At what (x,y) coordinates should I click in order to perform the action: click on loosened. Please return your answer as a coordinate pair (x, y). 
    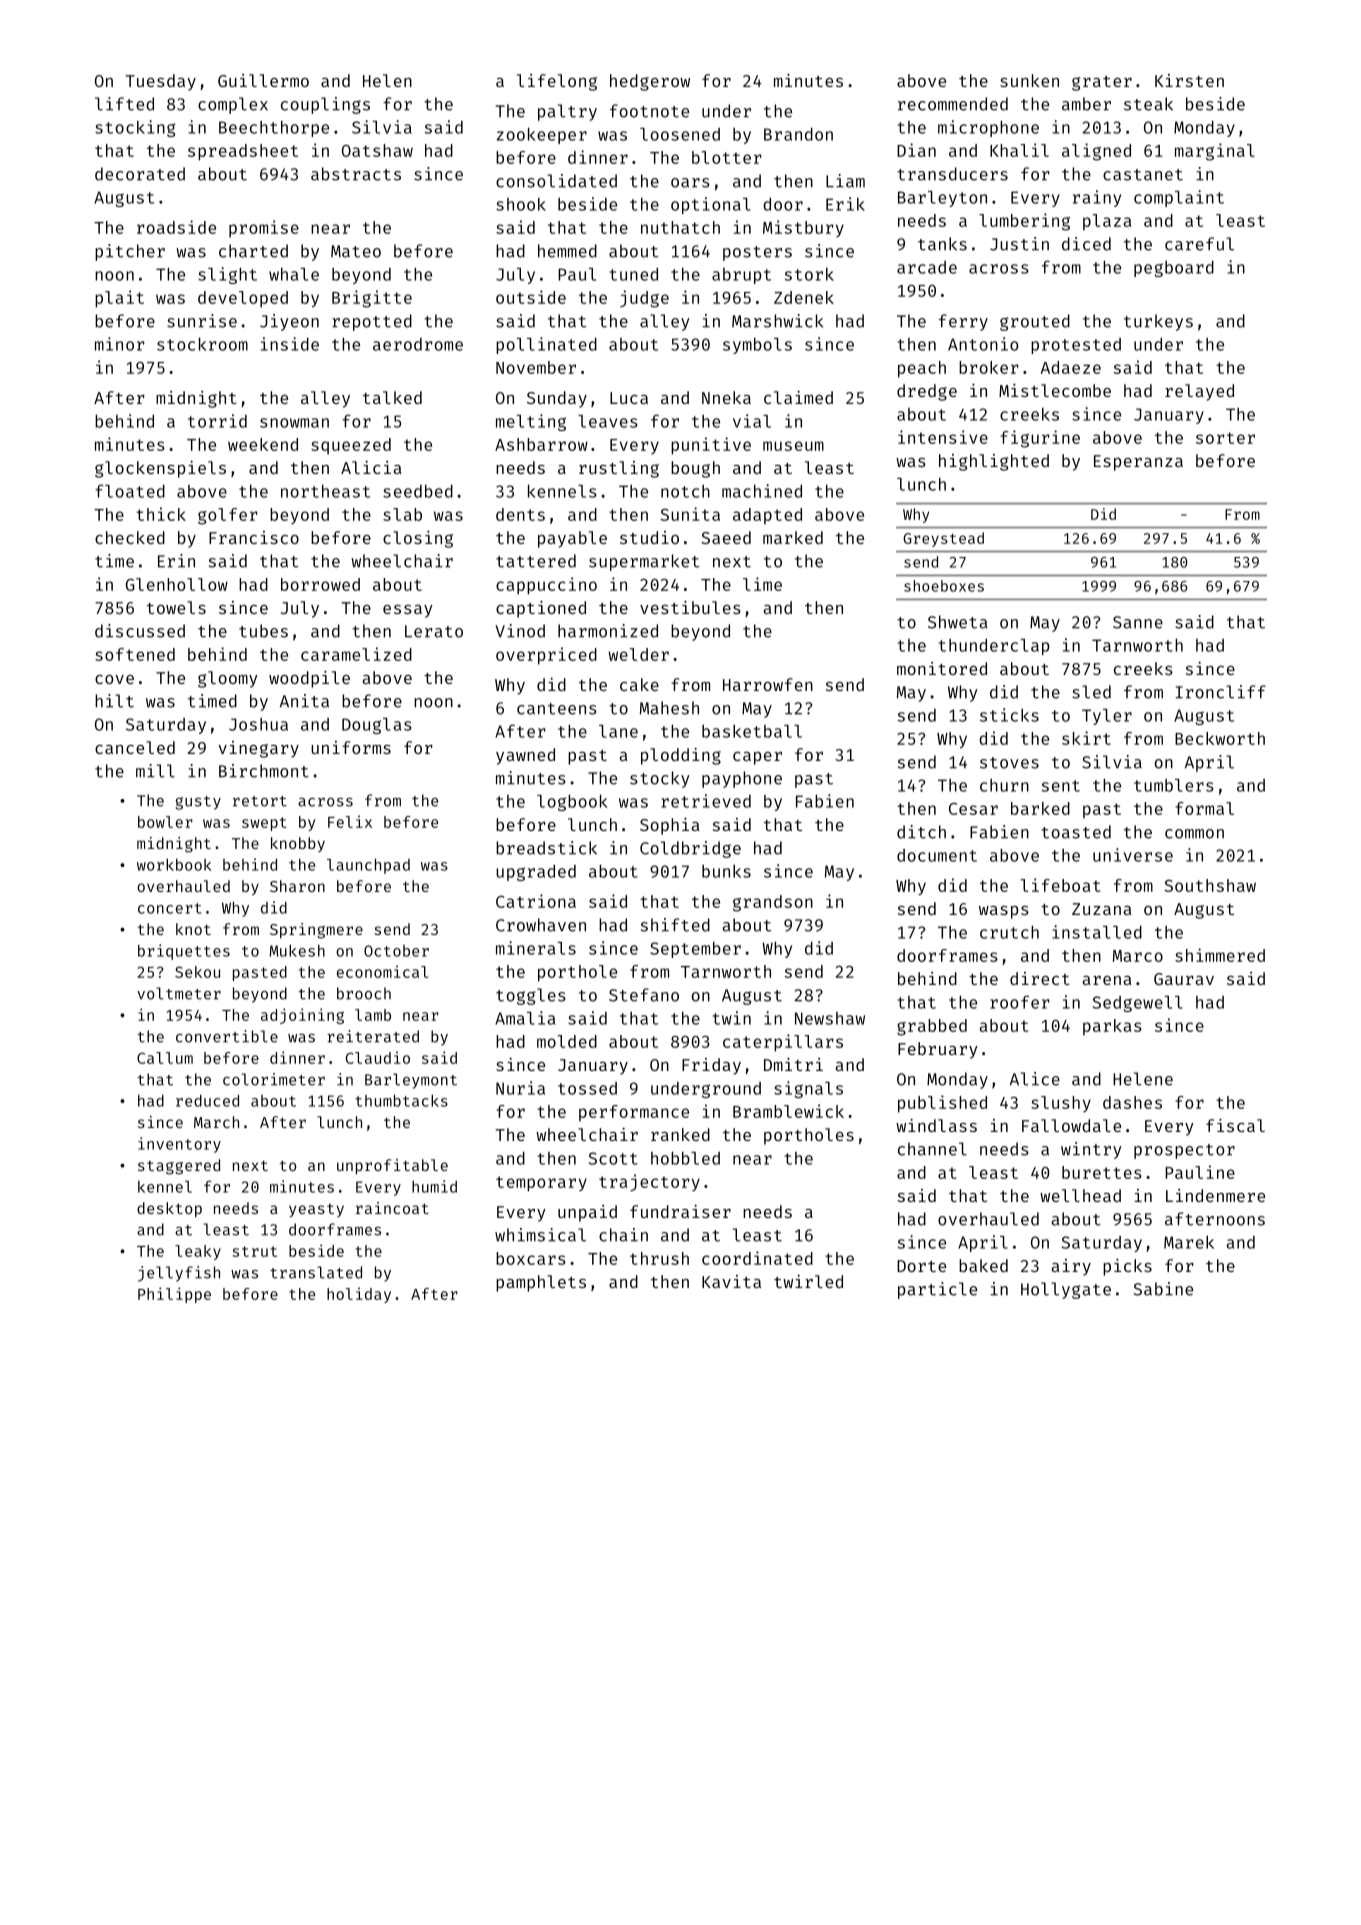
    Looking at the image, I should click on (680, 134).
